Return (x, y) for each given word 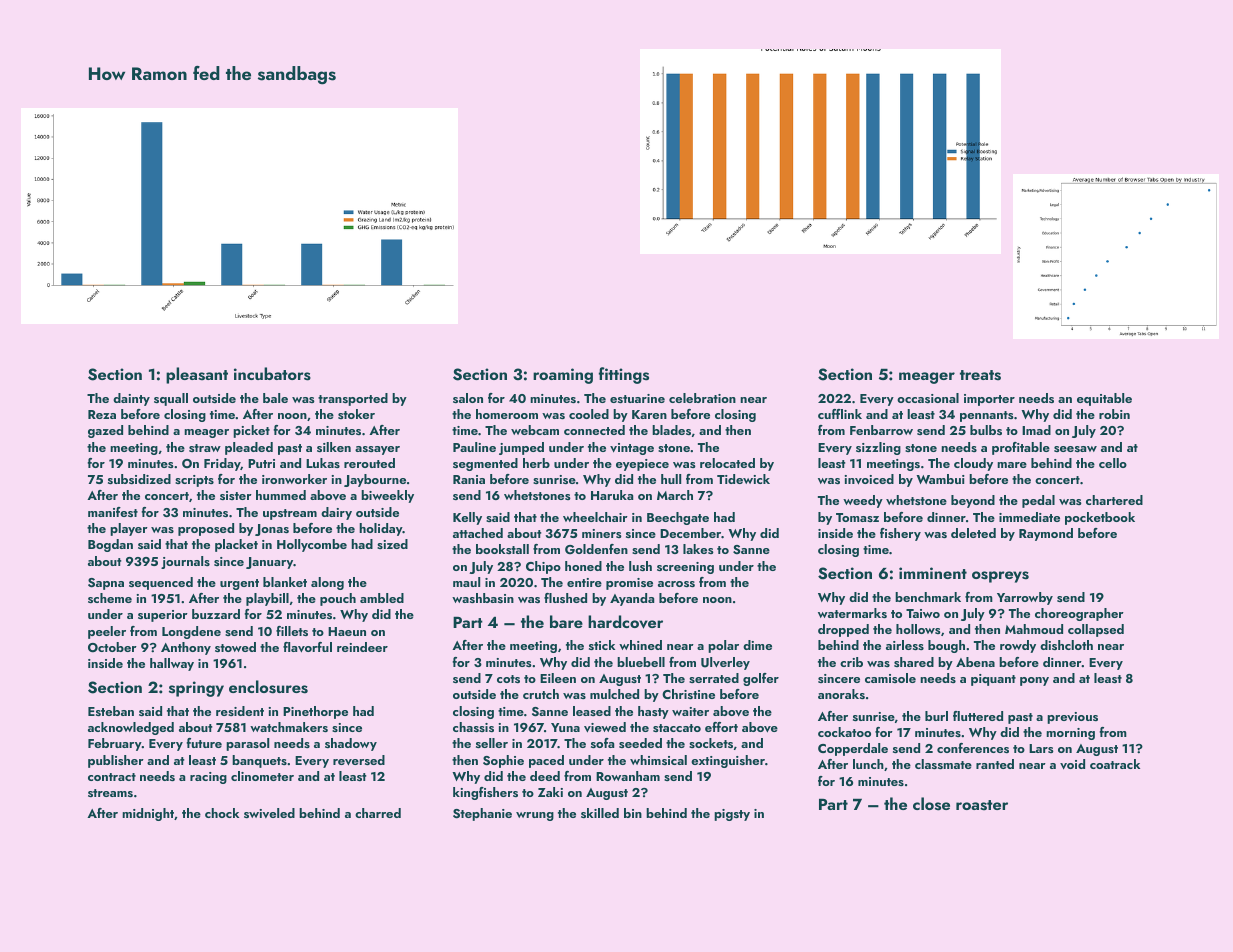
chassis (473, 727)
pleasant (197, 375)
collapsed (1096, 630)
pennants (987, 416)
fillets (292, 631)
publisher (116, 761)
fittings (624, 375)
